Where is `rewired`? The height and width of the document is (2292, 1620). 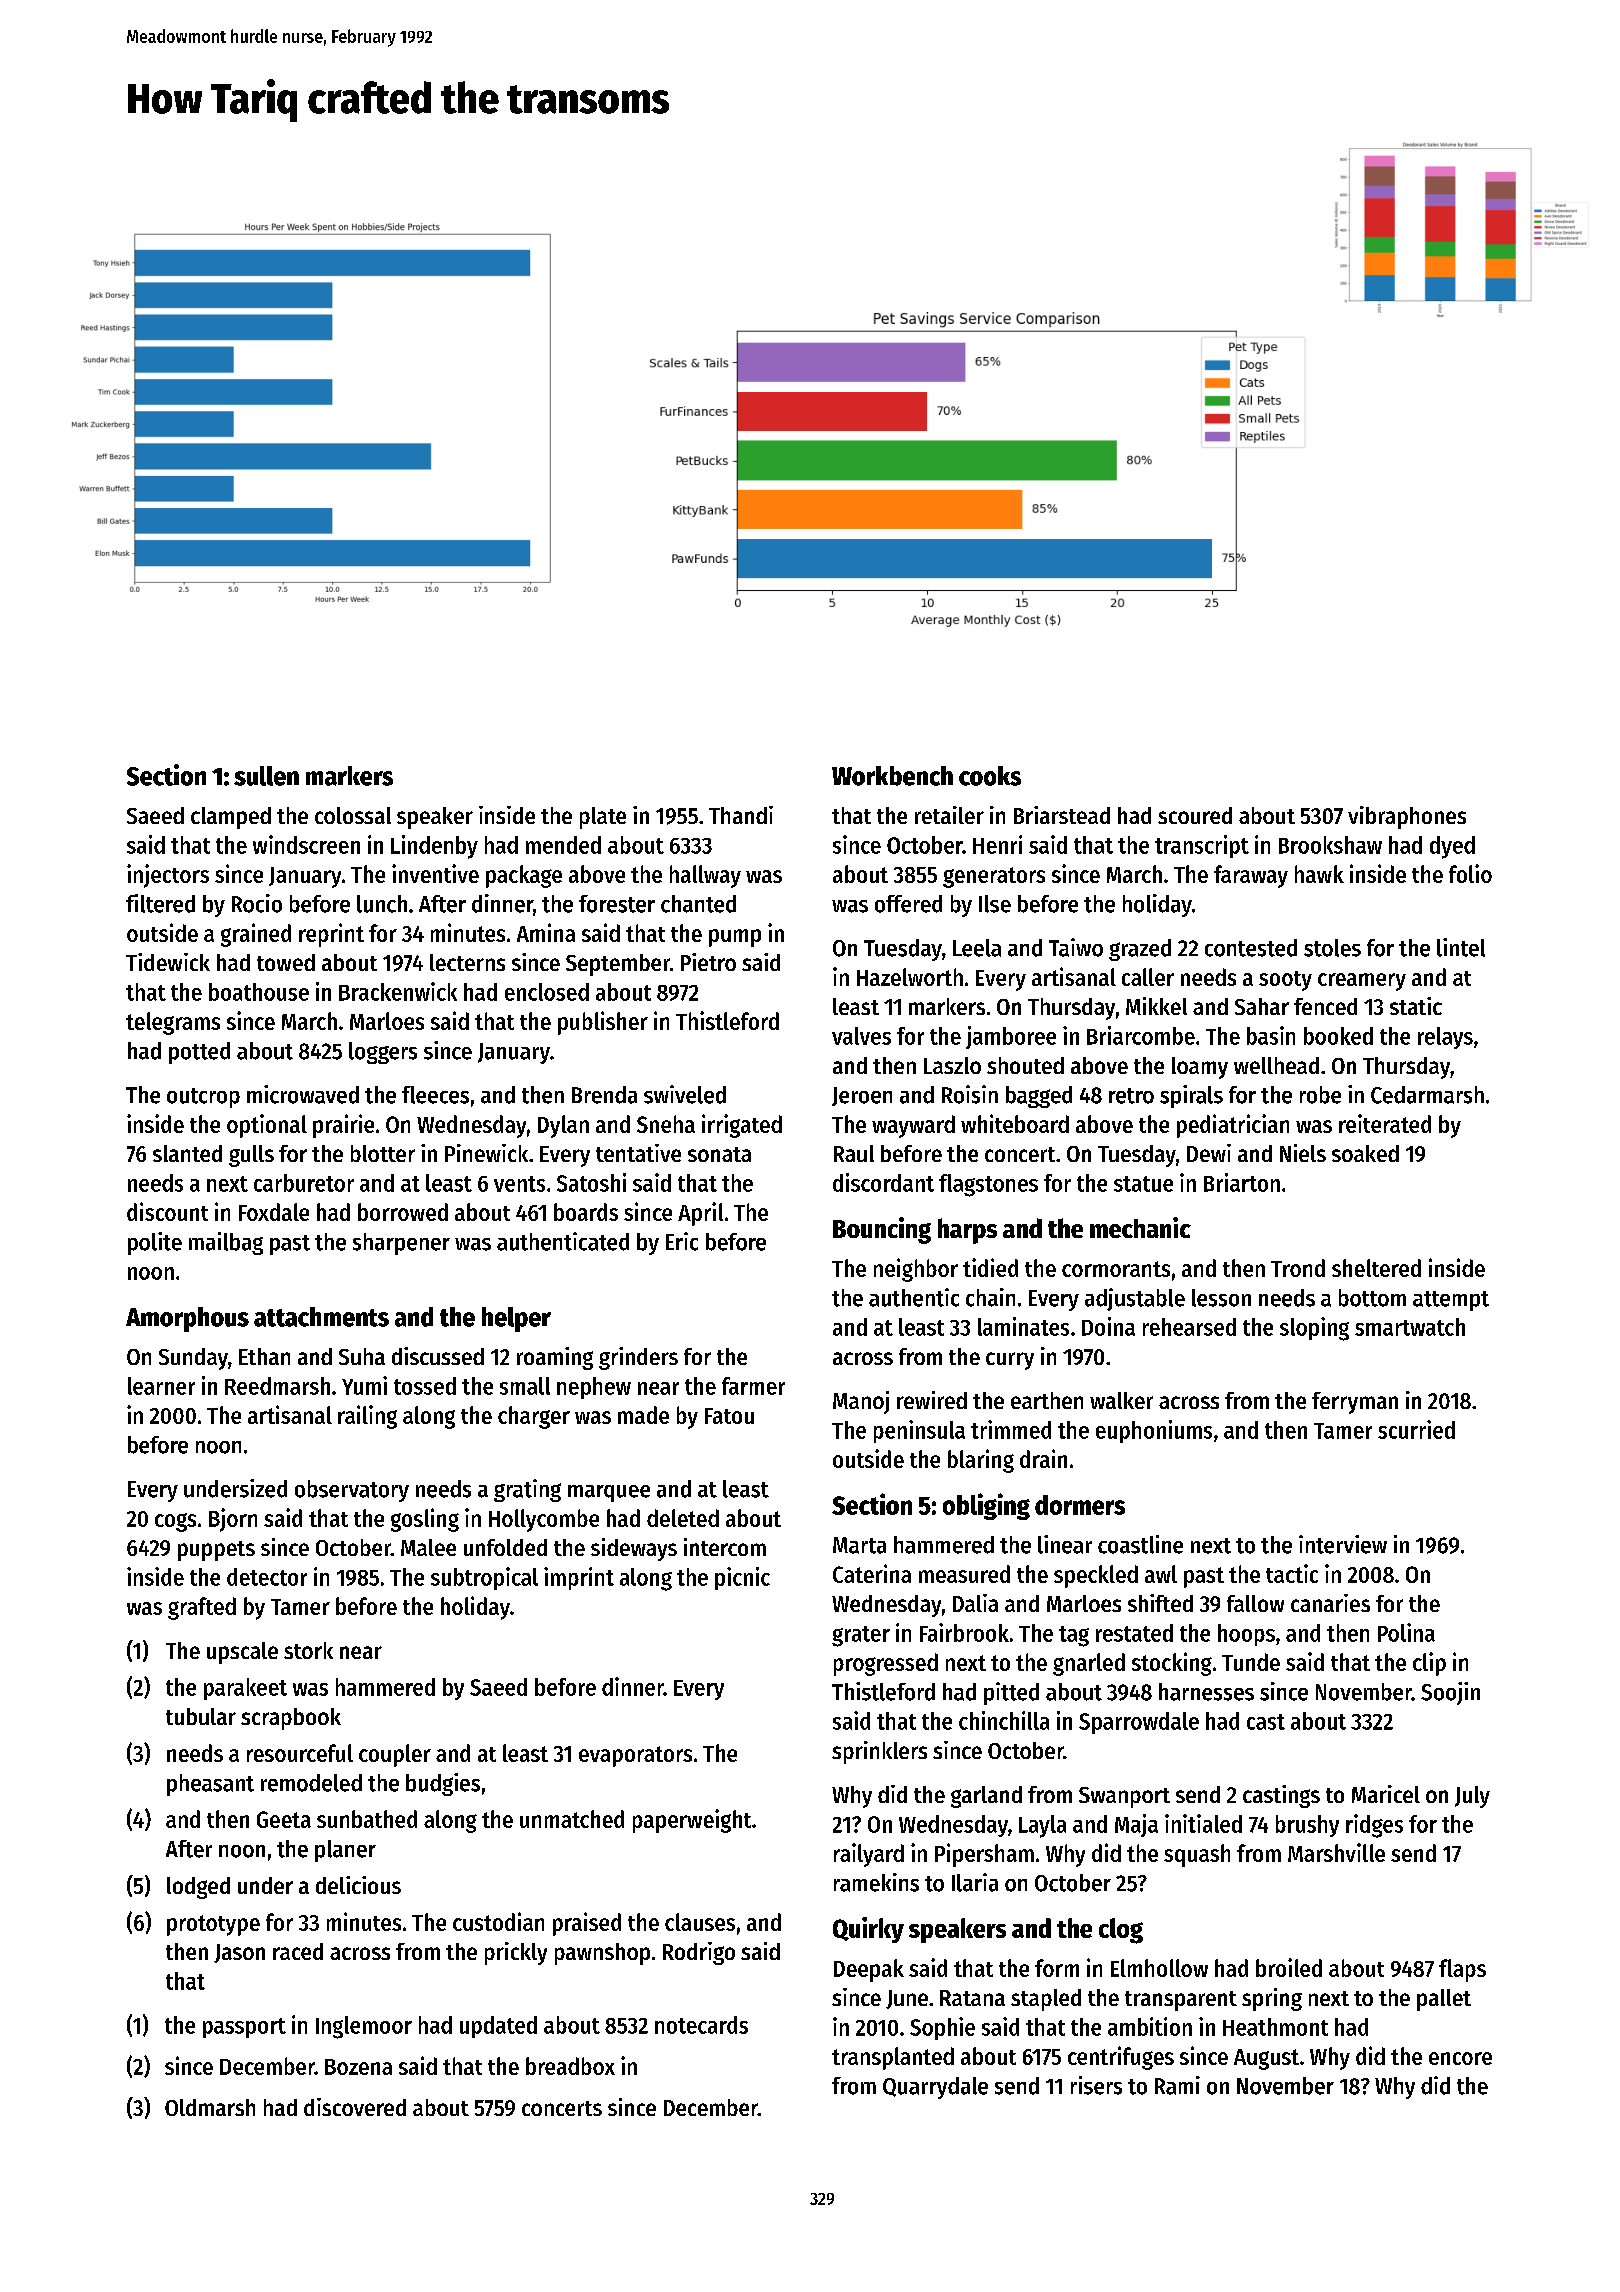
rewired is located at coordinates (932, 1400).
